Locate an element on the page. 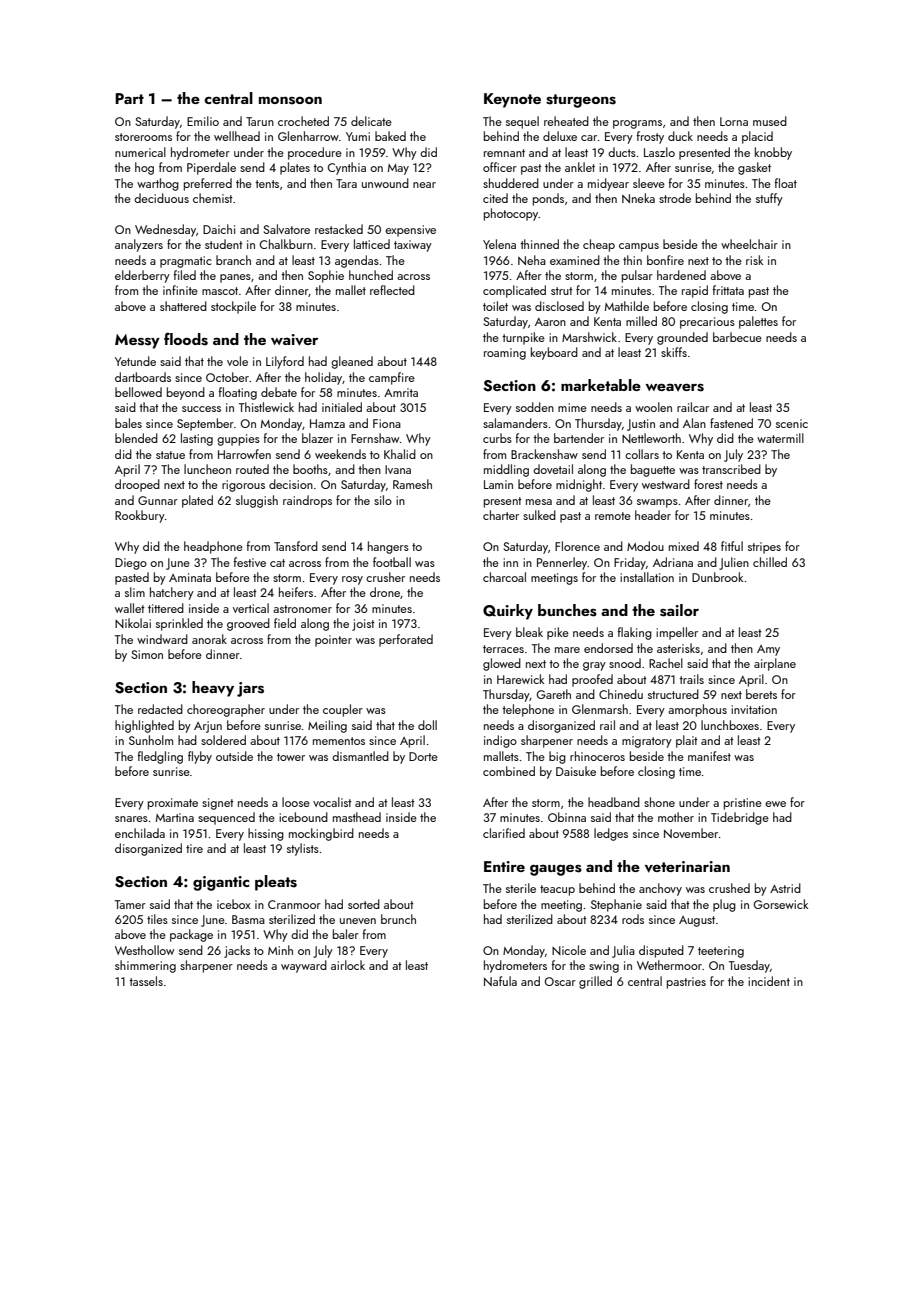 The image size is (924, 1308). scenic is located at coordinates (792, 423).
